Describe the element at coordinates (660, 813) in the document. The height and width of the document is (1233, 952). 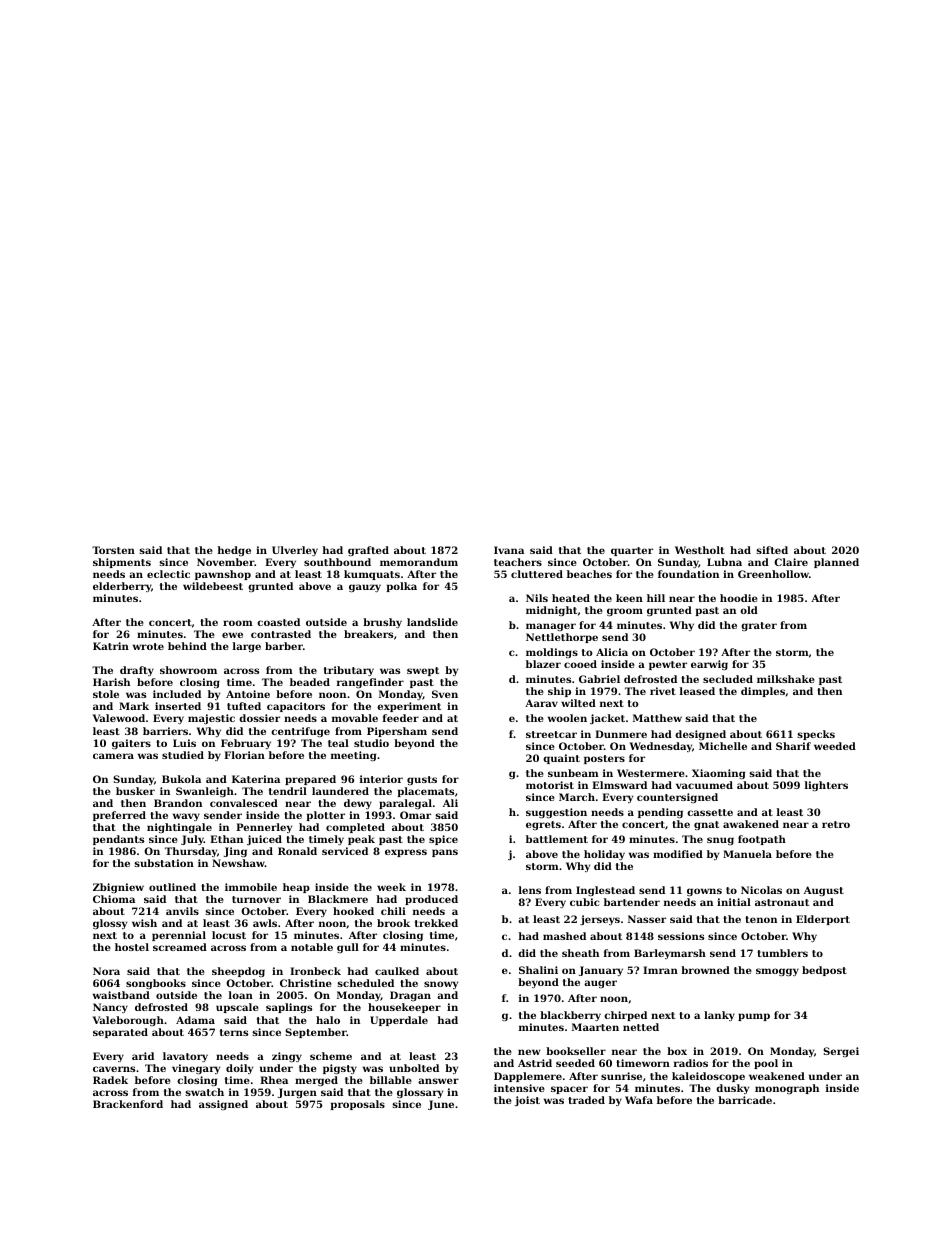
I see `pending` at that location.
